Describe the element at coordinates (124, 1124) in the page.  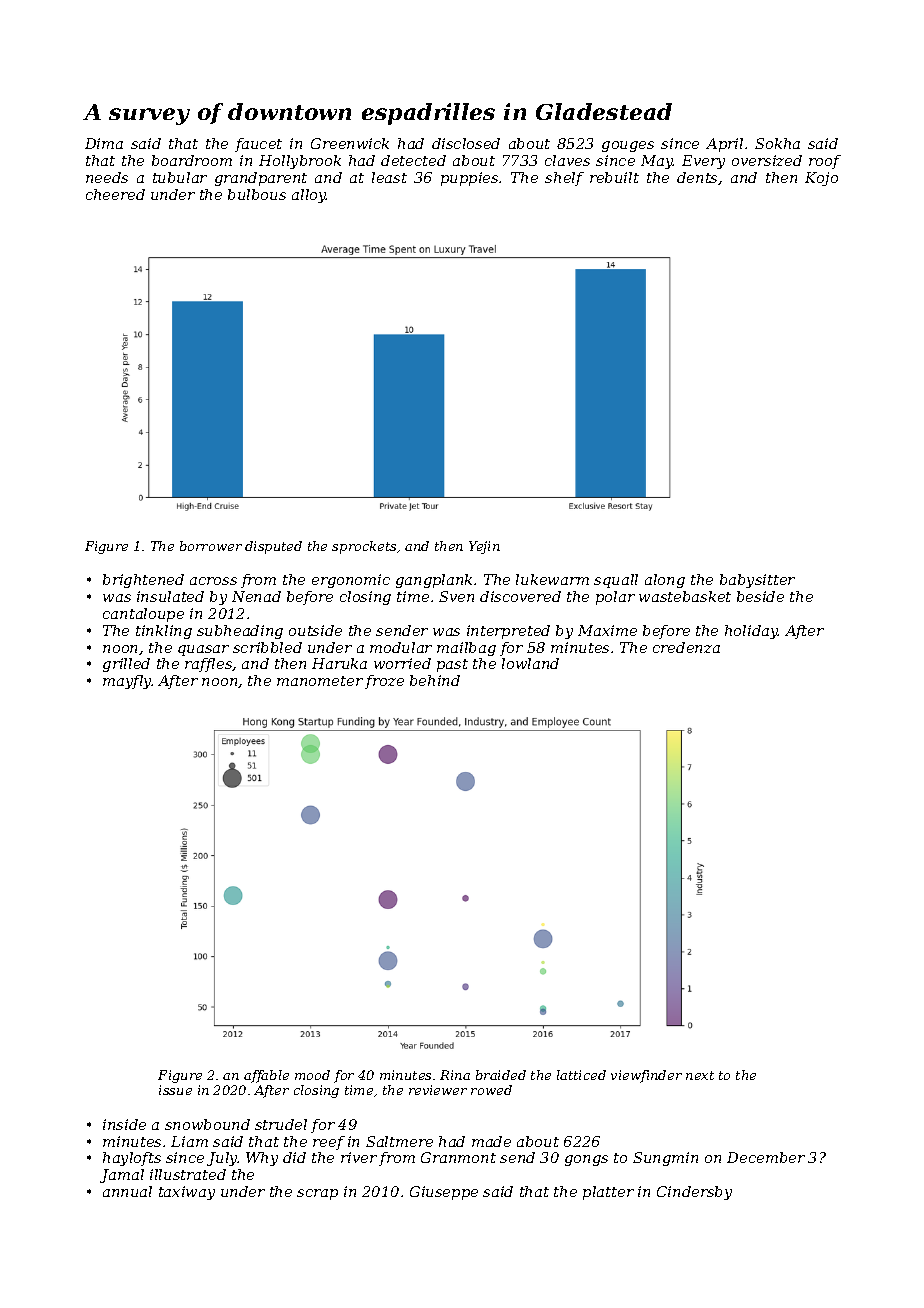
I see `inside` at that location.
